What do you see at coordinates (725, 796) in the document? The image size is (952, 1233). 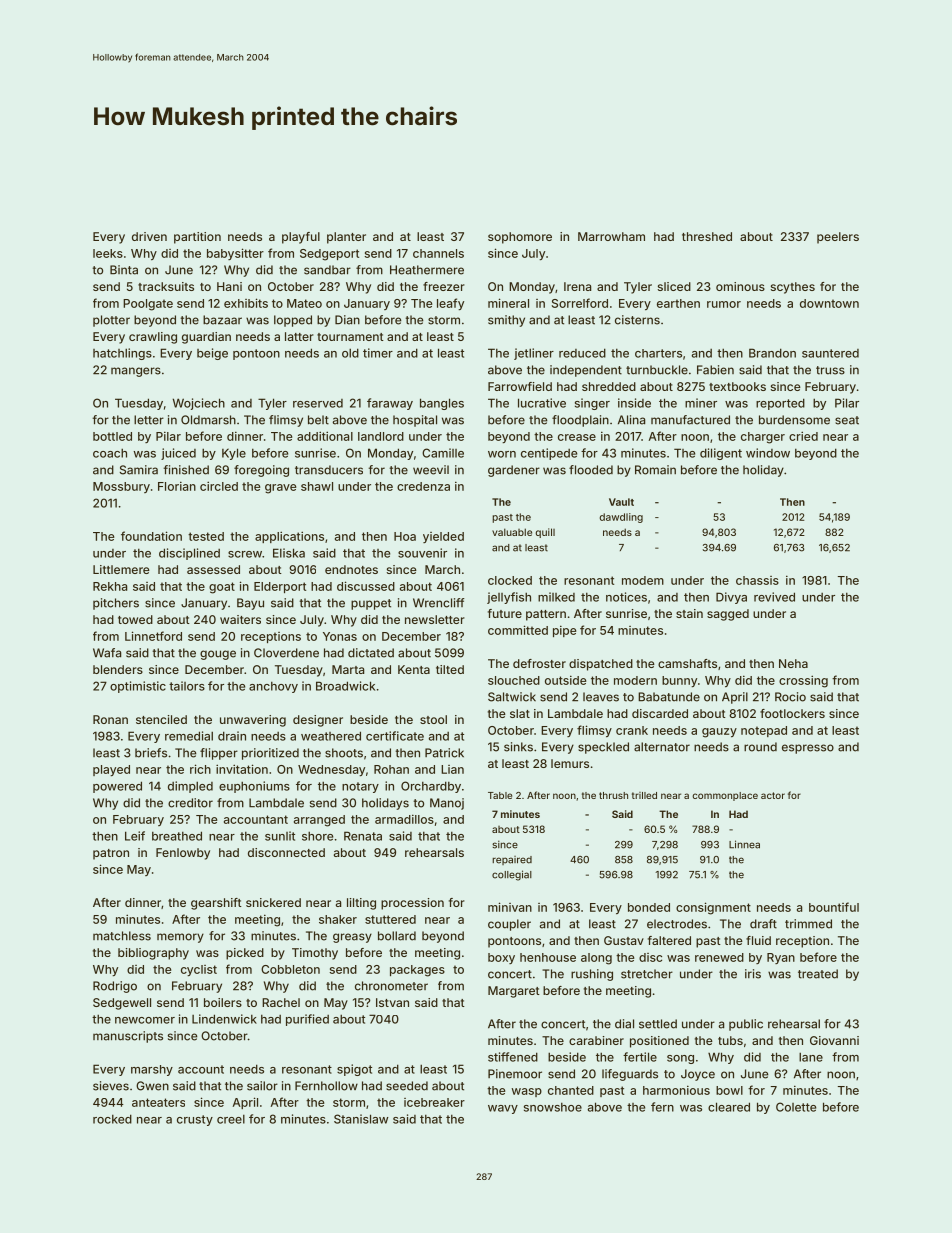 I see `commonplace` at bounding box center [725, 796].
